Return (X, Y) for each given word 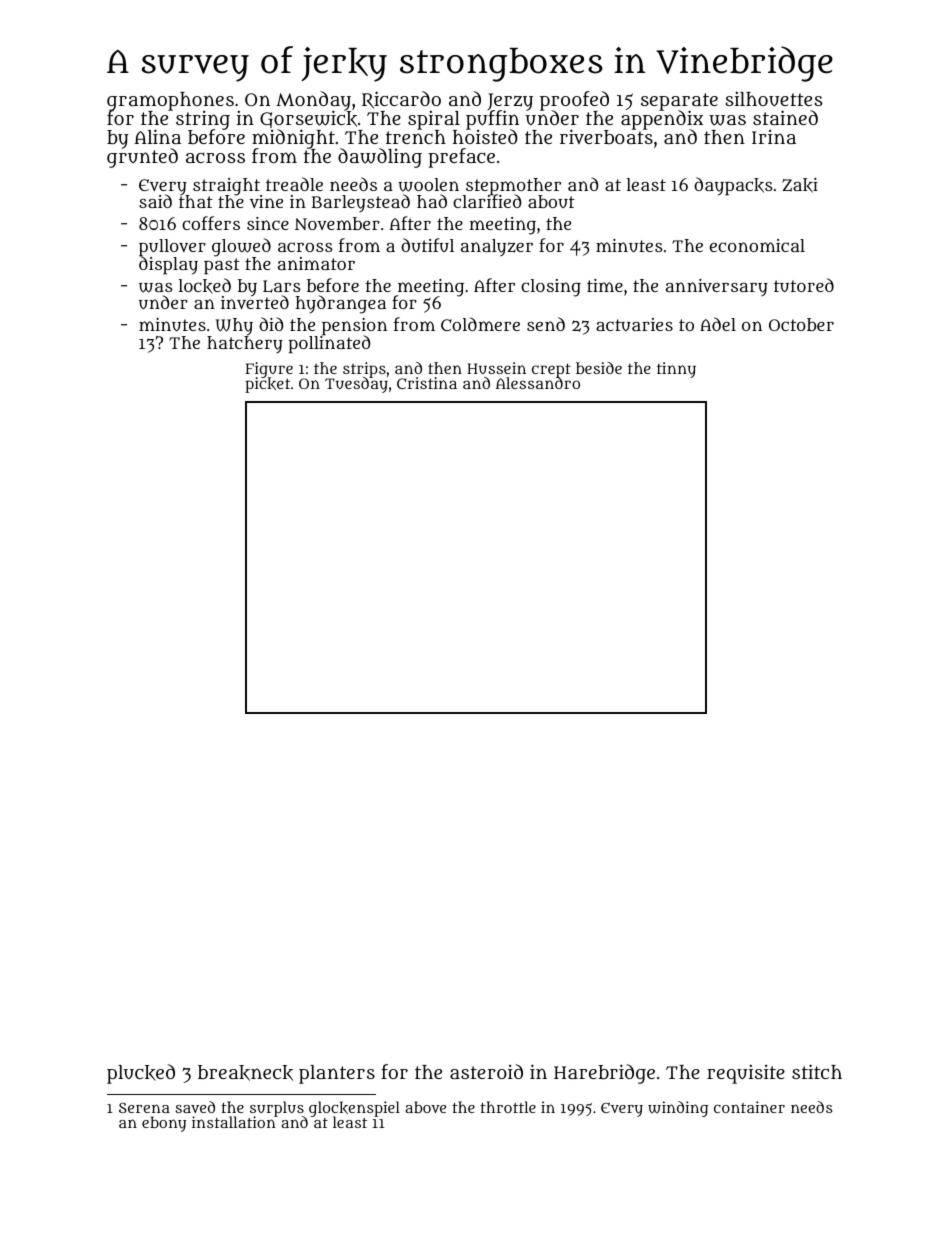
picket (267, 385)
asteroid (486, 1071)
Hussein (496, 368)
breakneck (245, 1073)
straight (226, 186)
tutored (804, 285)
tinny (676, 370)
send (546, 324)
